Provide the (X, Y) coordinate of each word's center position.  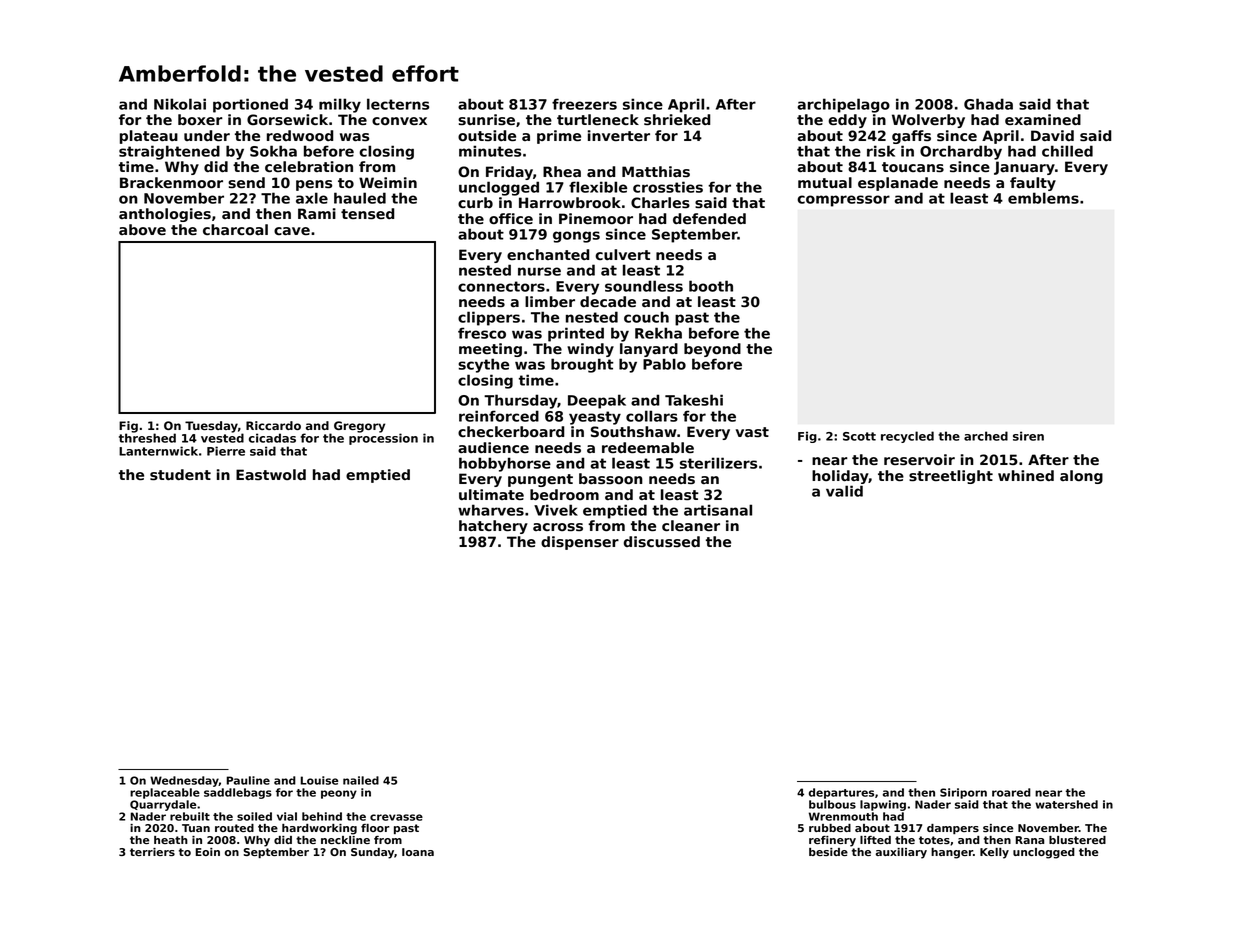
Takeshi (694, 400)
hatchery (493, 527)
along (1081, 477)
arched (986, 436)
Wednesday (184, 781)
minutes (490, 151)
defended (709, 218)
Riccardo (273, 425)
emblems (1043, 198)
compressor (843, 201)
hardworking (319, 829)
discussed (662, 542)
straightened (169, 152)
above (142, 229)
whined (1026, 475)
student (180, 475)
